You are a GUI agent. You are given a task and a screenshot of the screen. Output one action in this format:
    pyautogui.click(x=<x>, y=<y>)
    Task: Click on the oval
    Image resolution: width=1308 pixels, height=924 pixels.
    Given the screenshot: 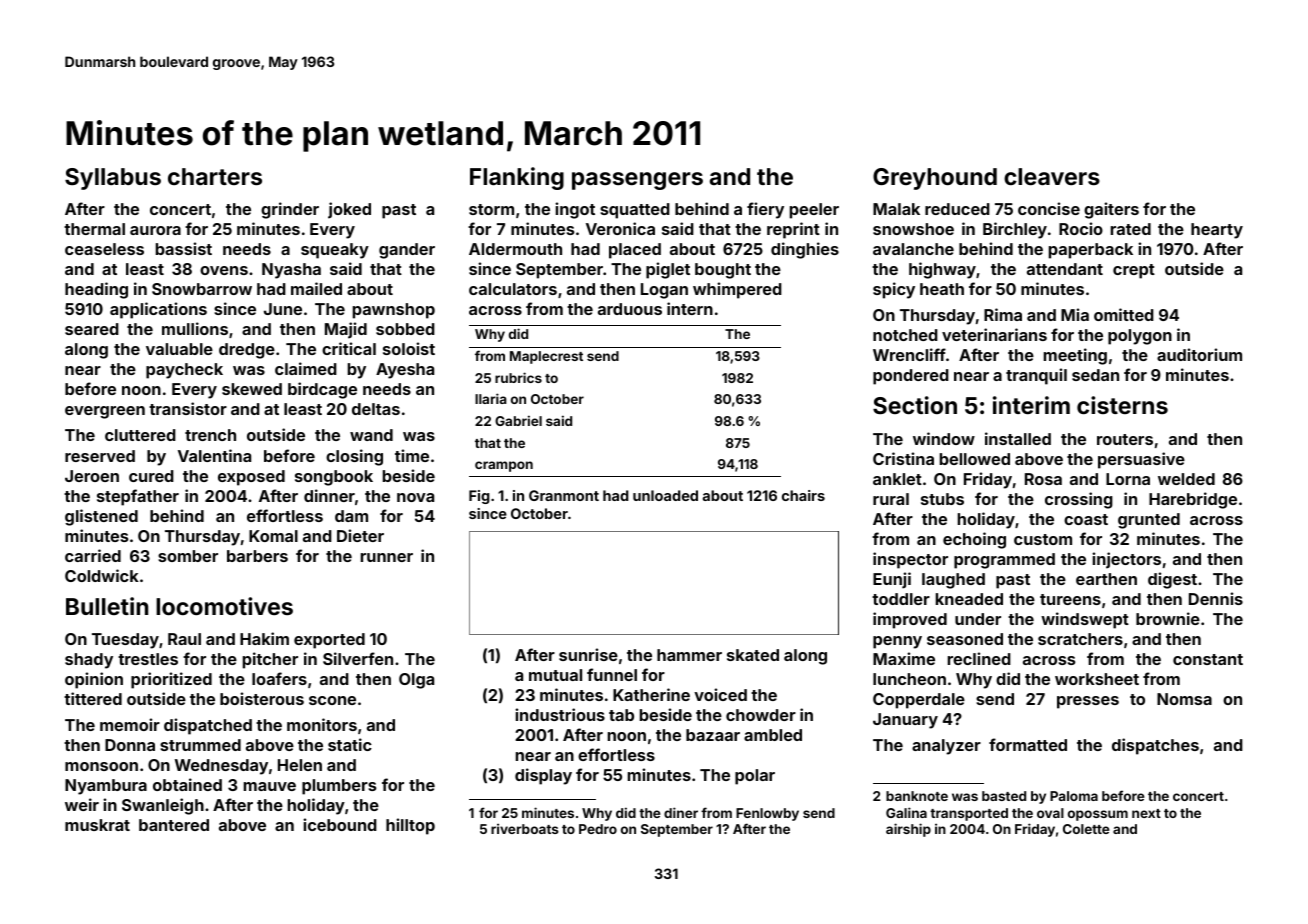 What is the action you would take?
    pyautogui.click(x=1050, y=813)
